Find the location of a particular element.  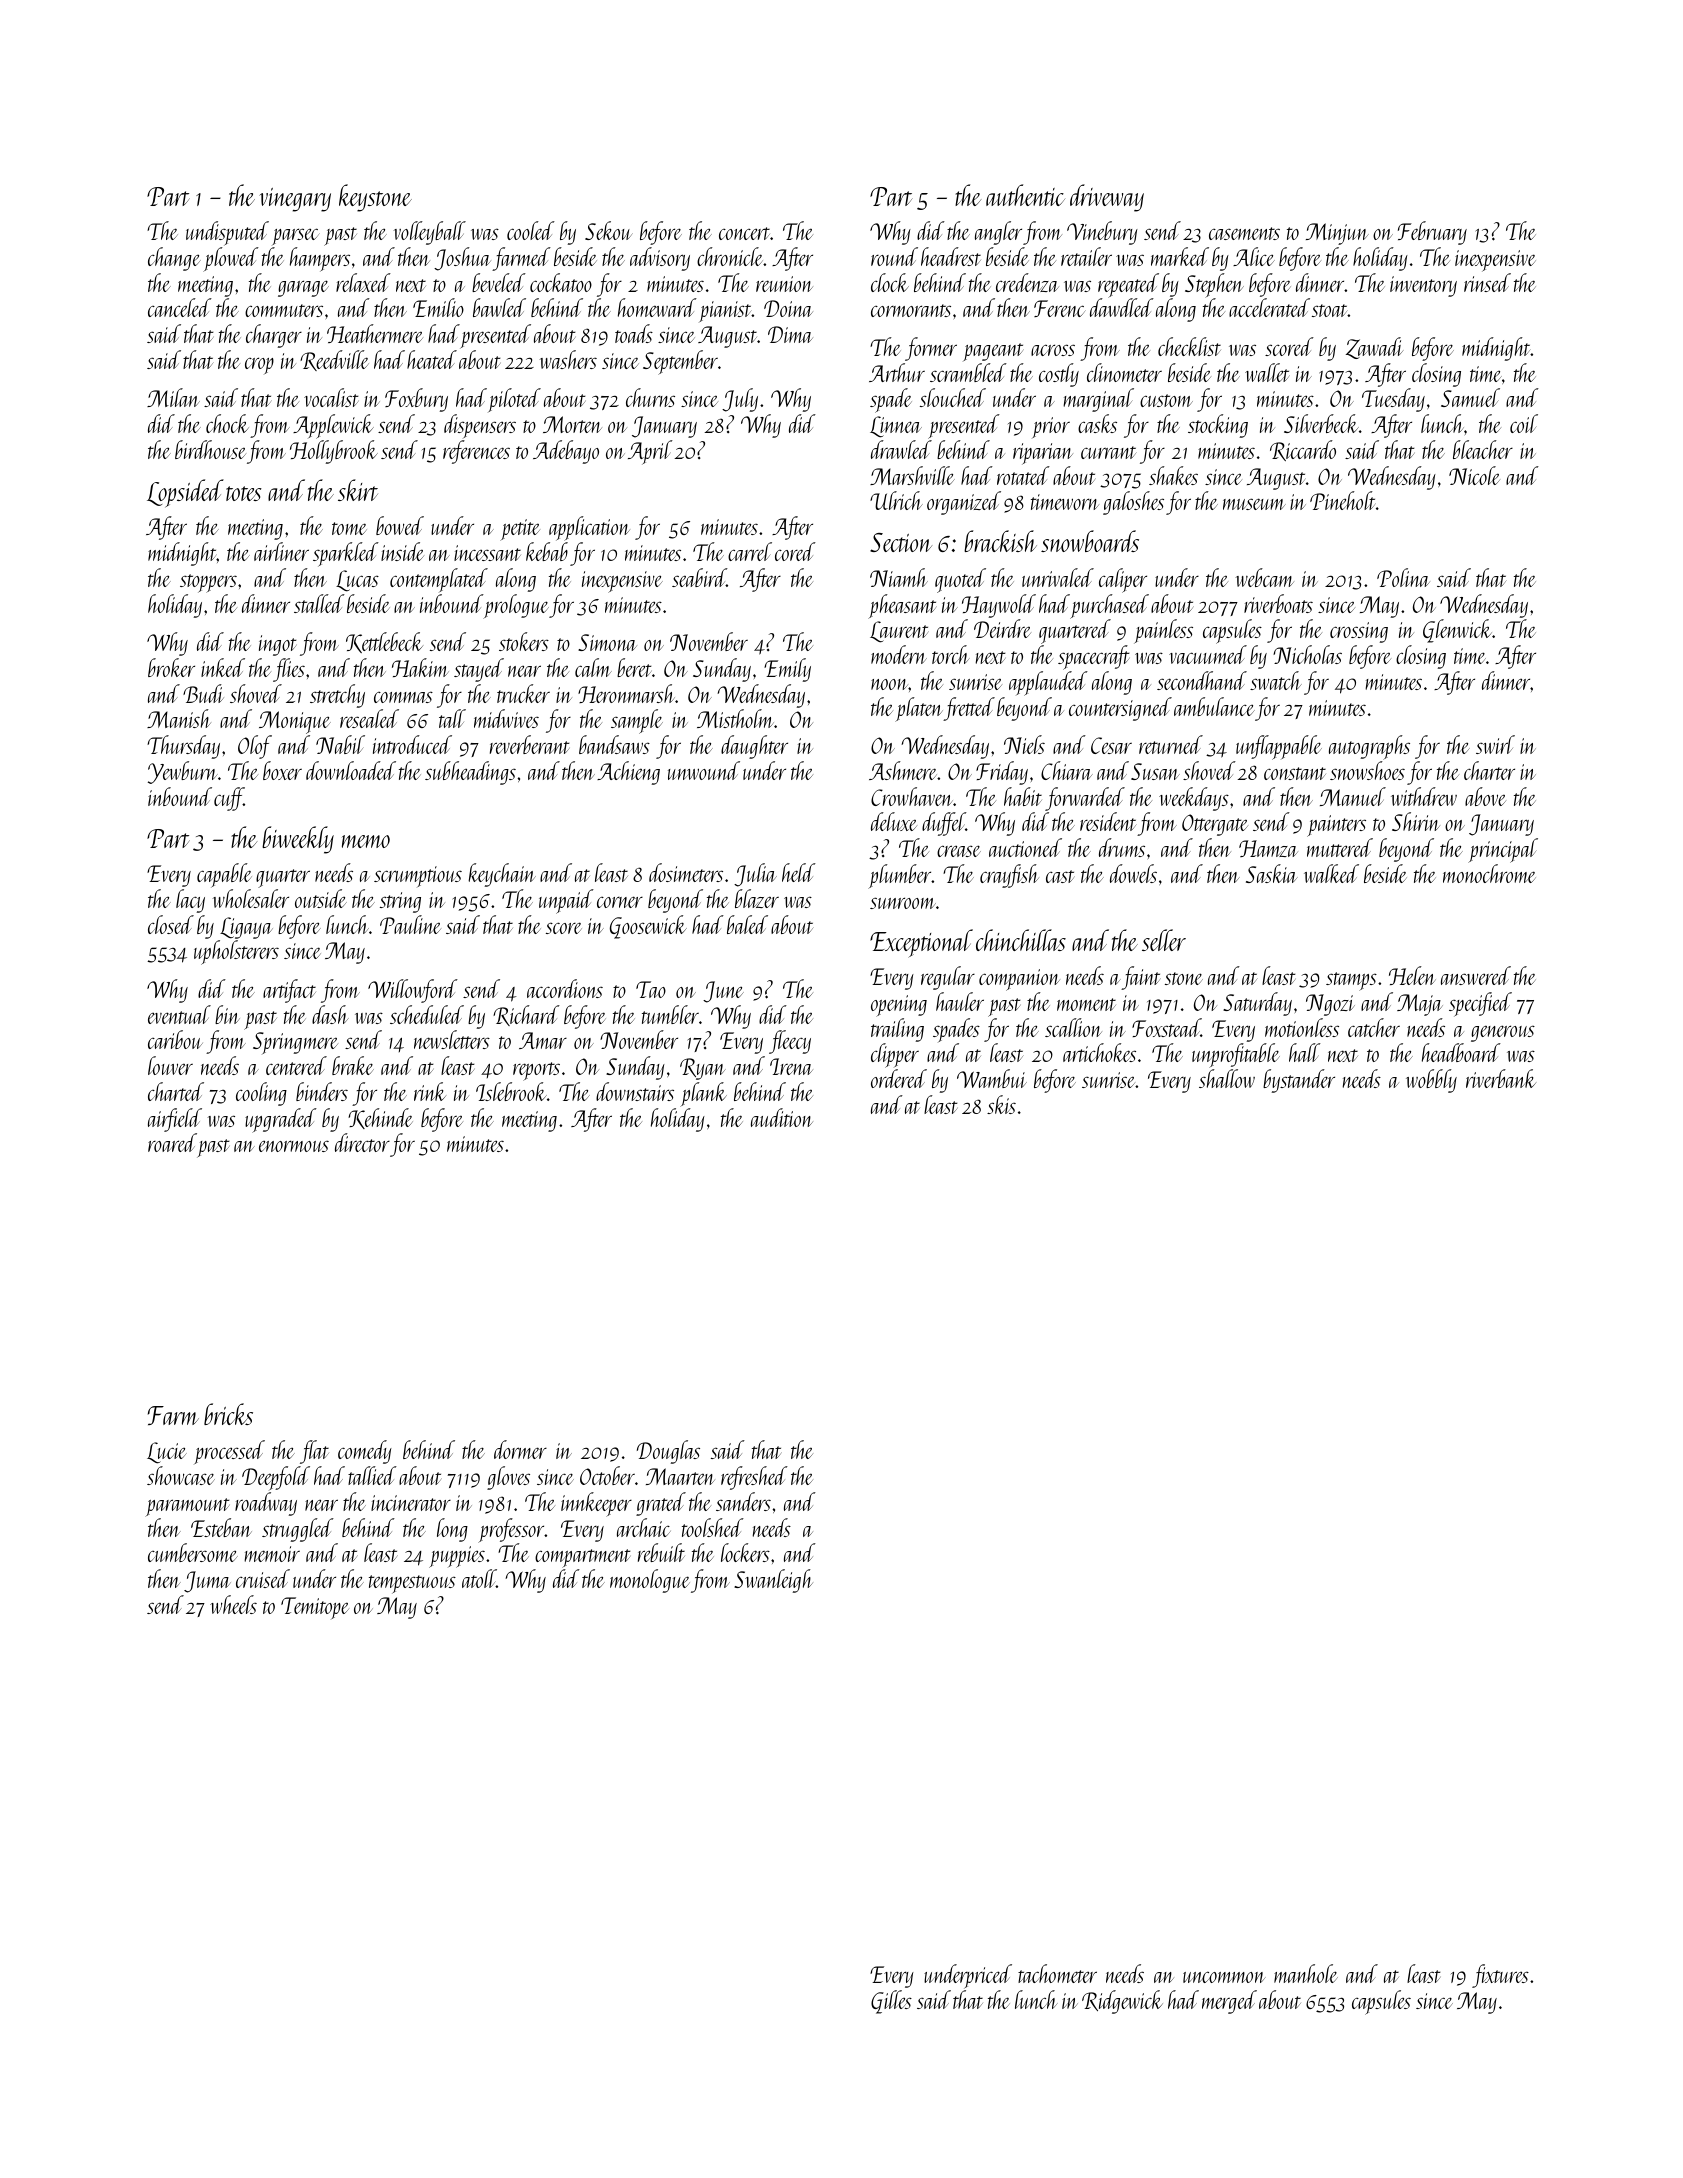

Gilles is located at coordinates (891, 2002).
